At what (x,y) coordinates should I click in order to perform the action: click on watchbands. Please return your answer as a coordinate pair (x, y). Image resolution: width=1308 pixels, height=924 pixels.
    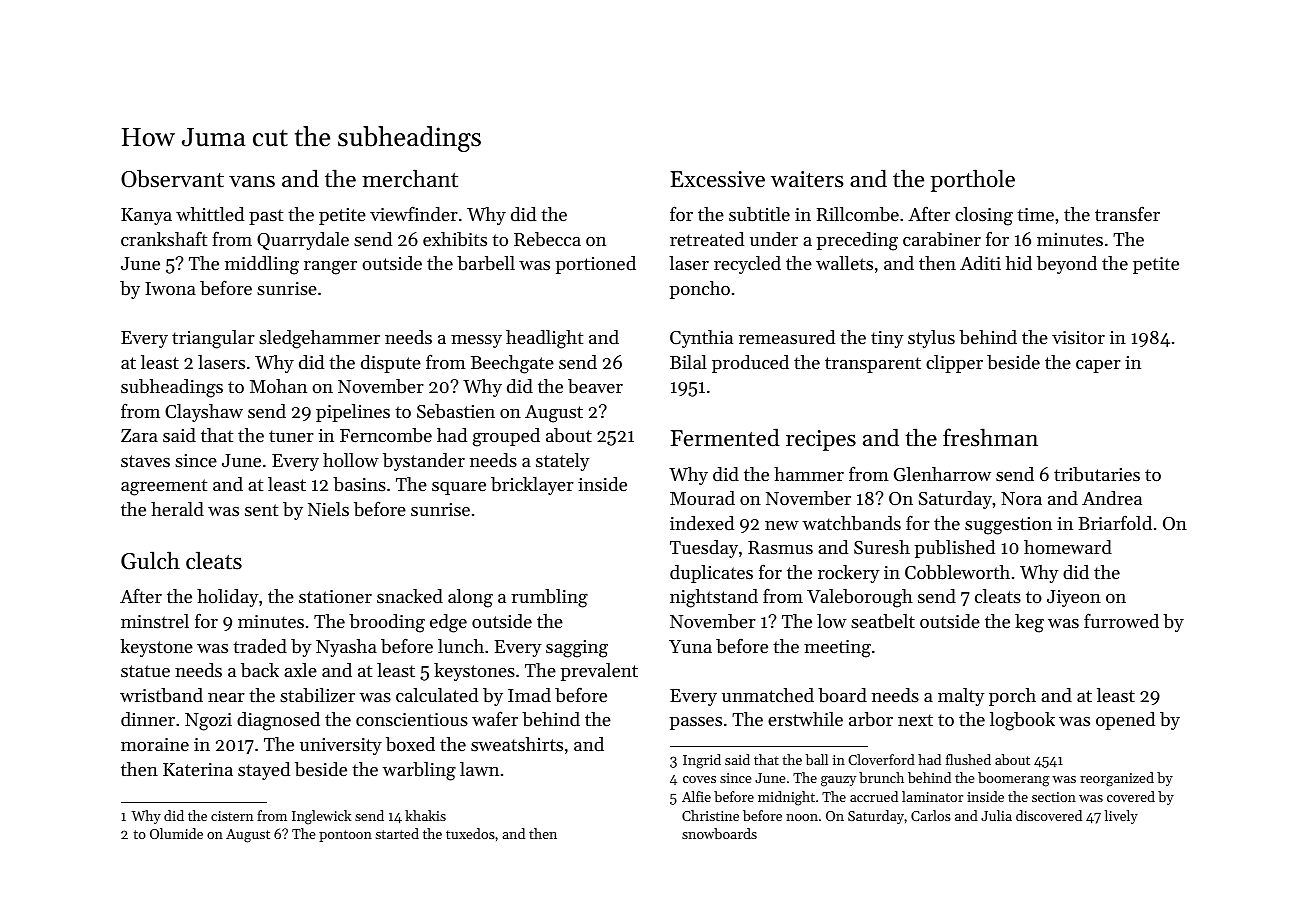
    Looking at the image, I should click on (851, 523).
